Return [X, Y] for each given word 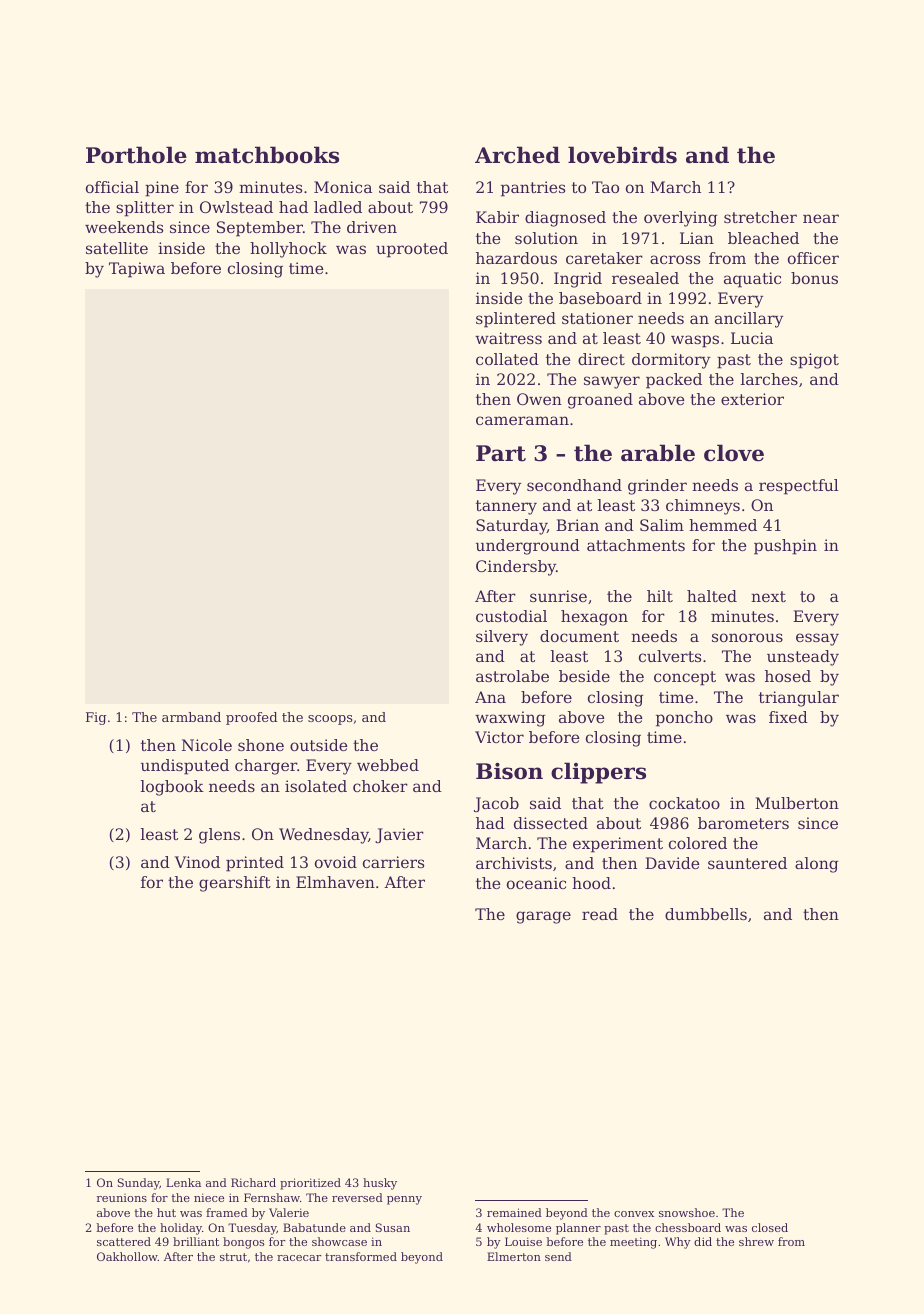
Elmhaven [335, 882]
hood [591, 883]
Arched [517, 155]
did [703, 1241]
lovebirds [622, 155]
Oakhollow [127, 1256]
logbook [172, 788]
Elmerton [514, 1256]
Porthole [136, 155]
